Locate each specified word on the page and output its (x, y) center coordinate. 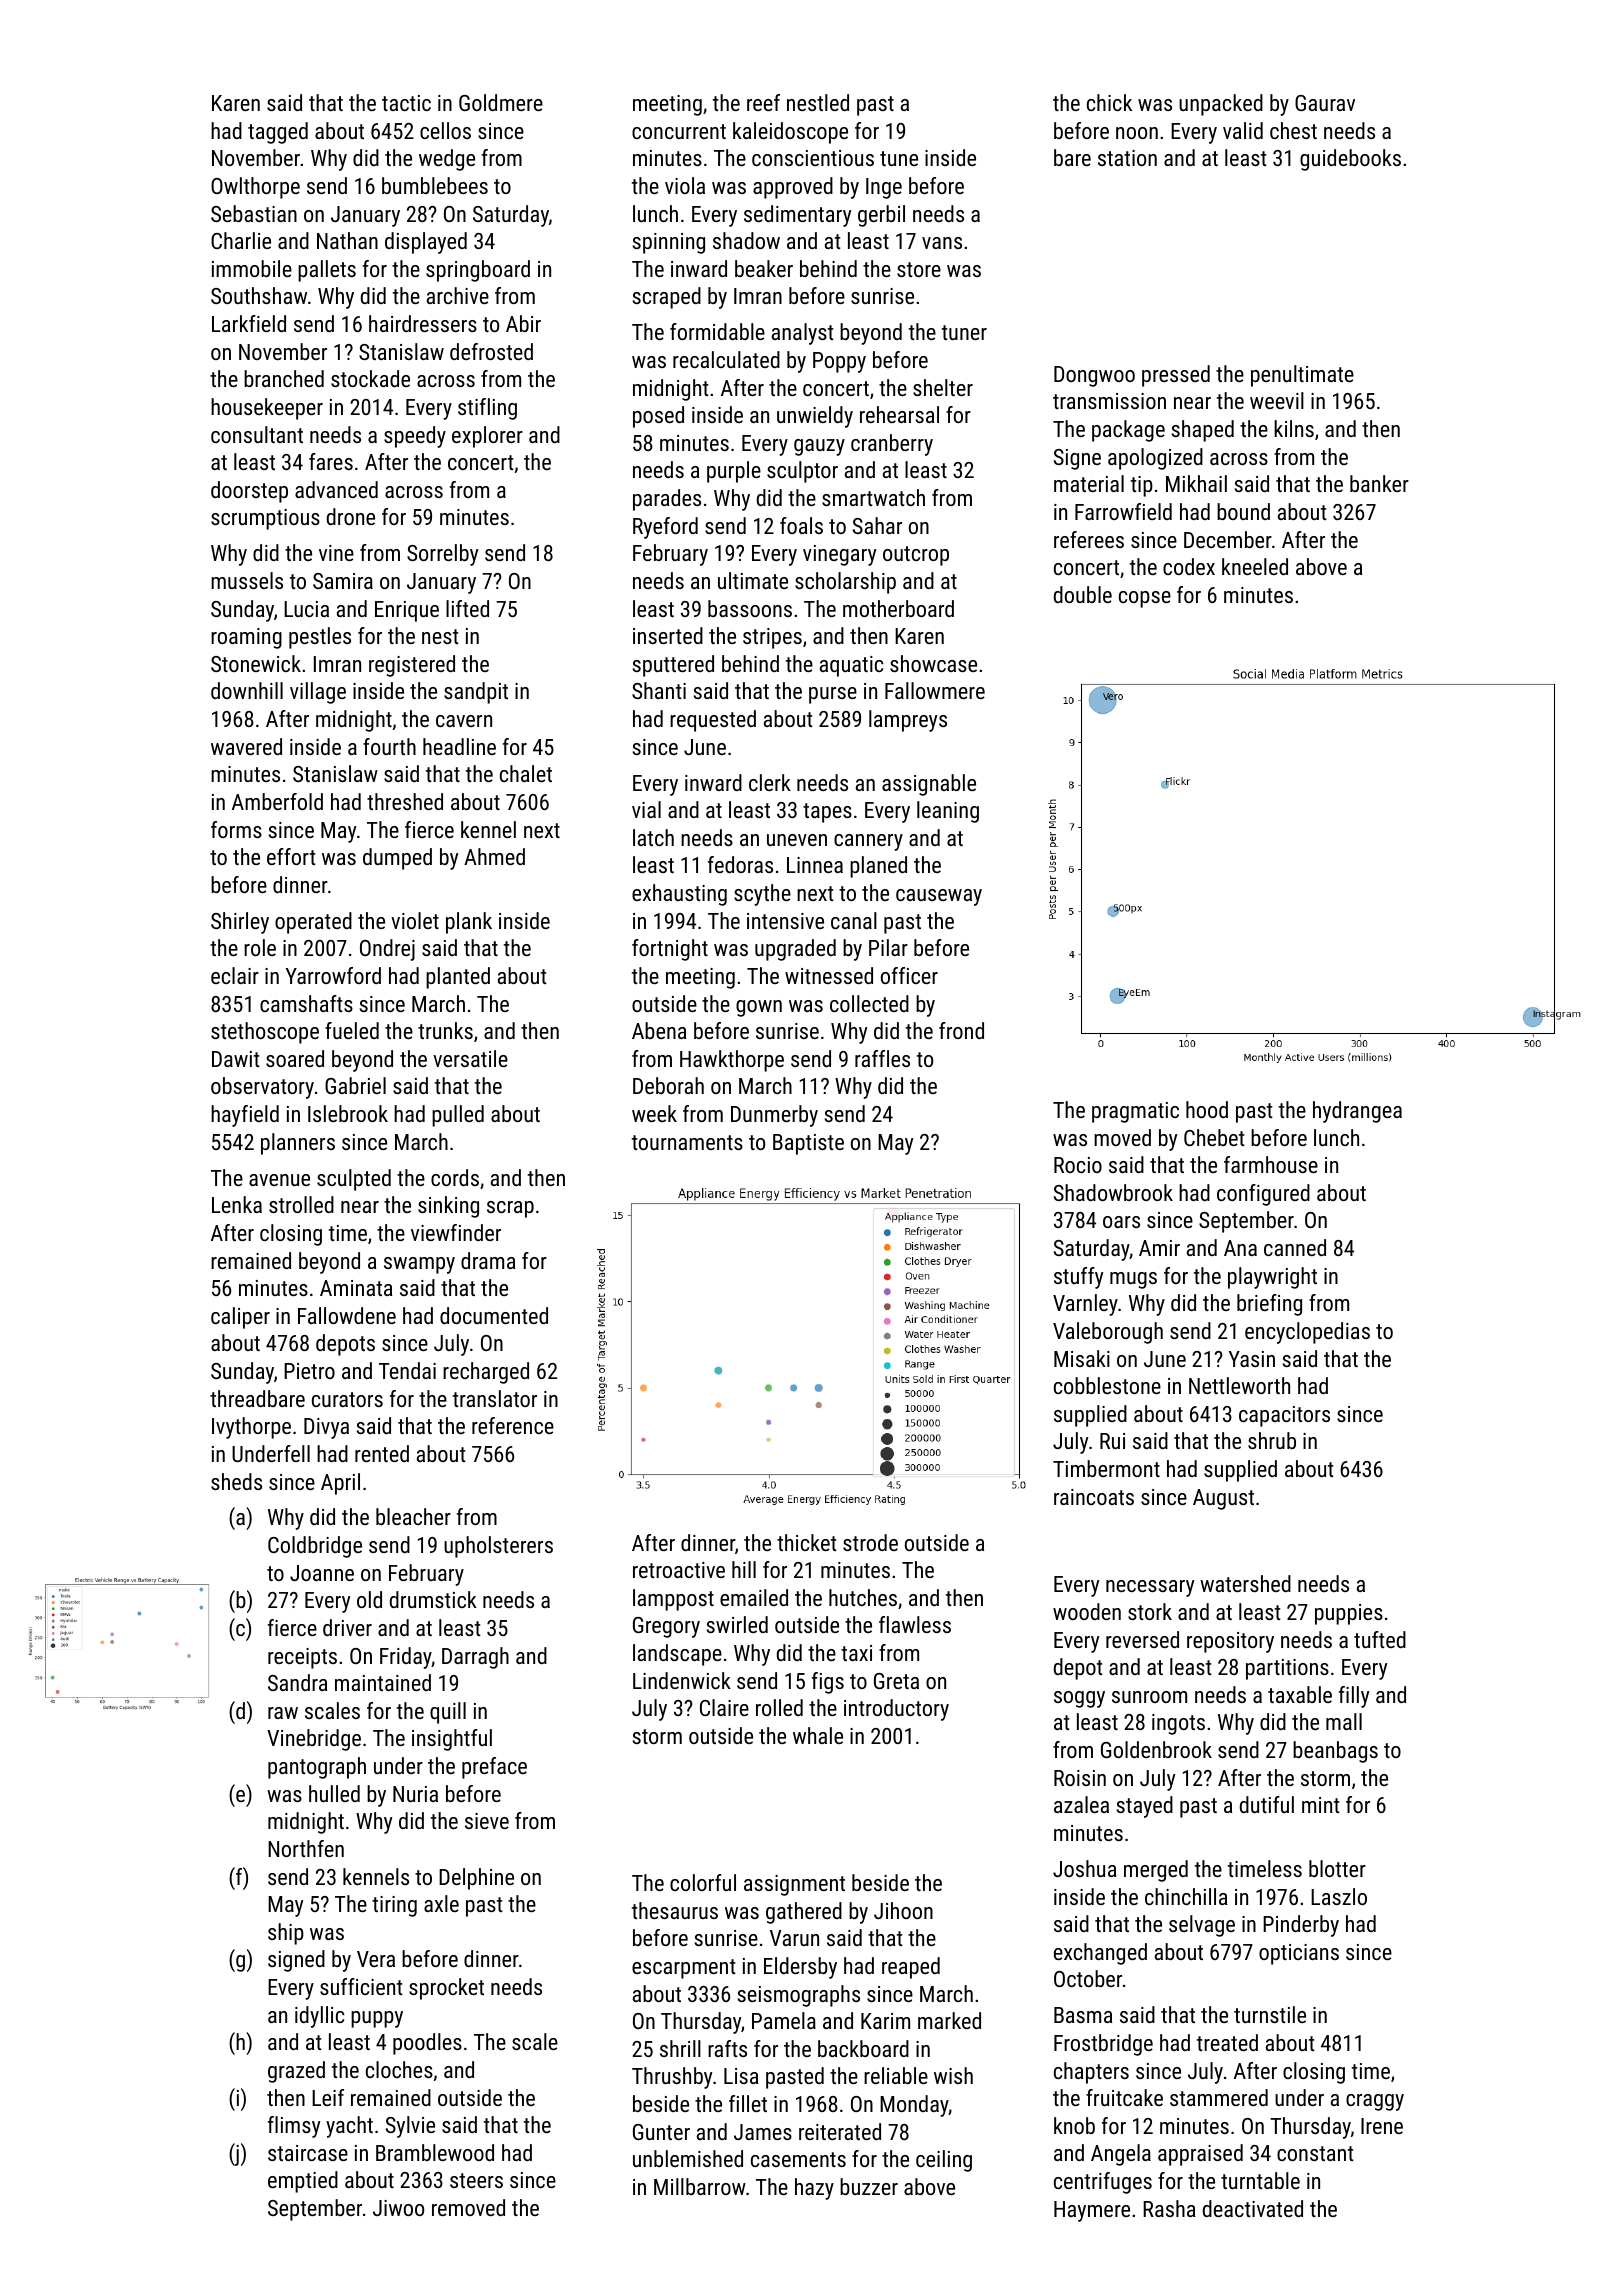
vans (942, 243)
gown (759, 1008)
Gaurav (1325, 103)
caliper (240, 1318)
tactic (406, 103)
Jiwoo (398, 2208)
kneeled (1255, 566)
